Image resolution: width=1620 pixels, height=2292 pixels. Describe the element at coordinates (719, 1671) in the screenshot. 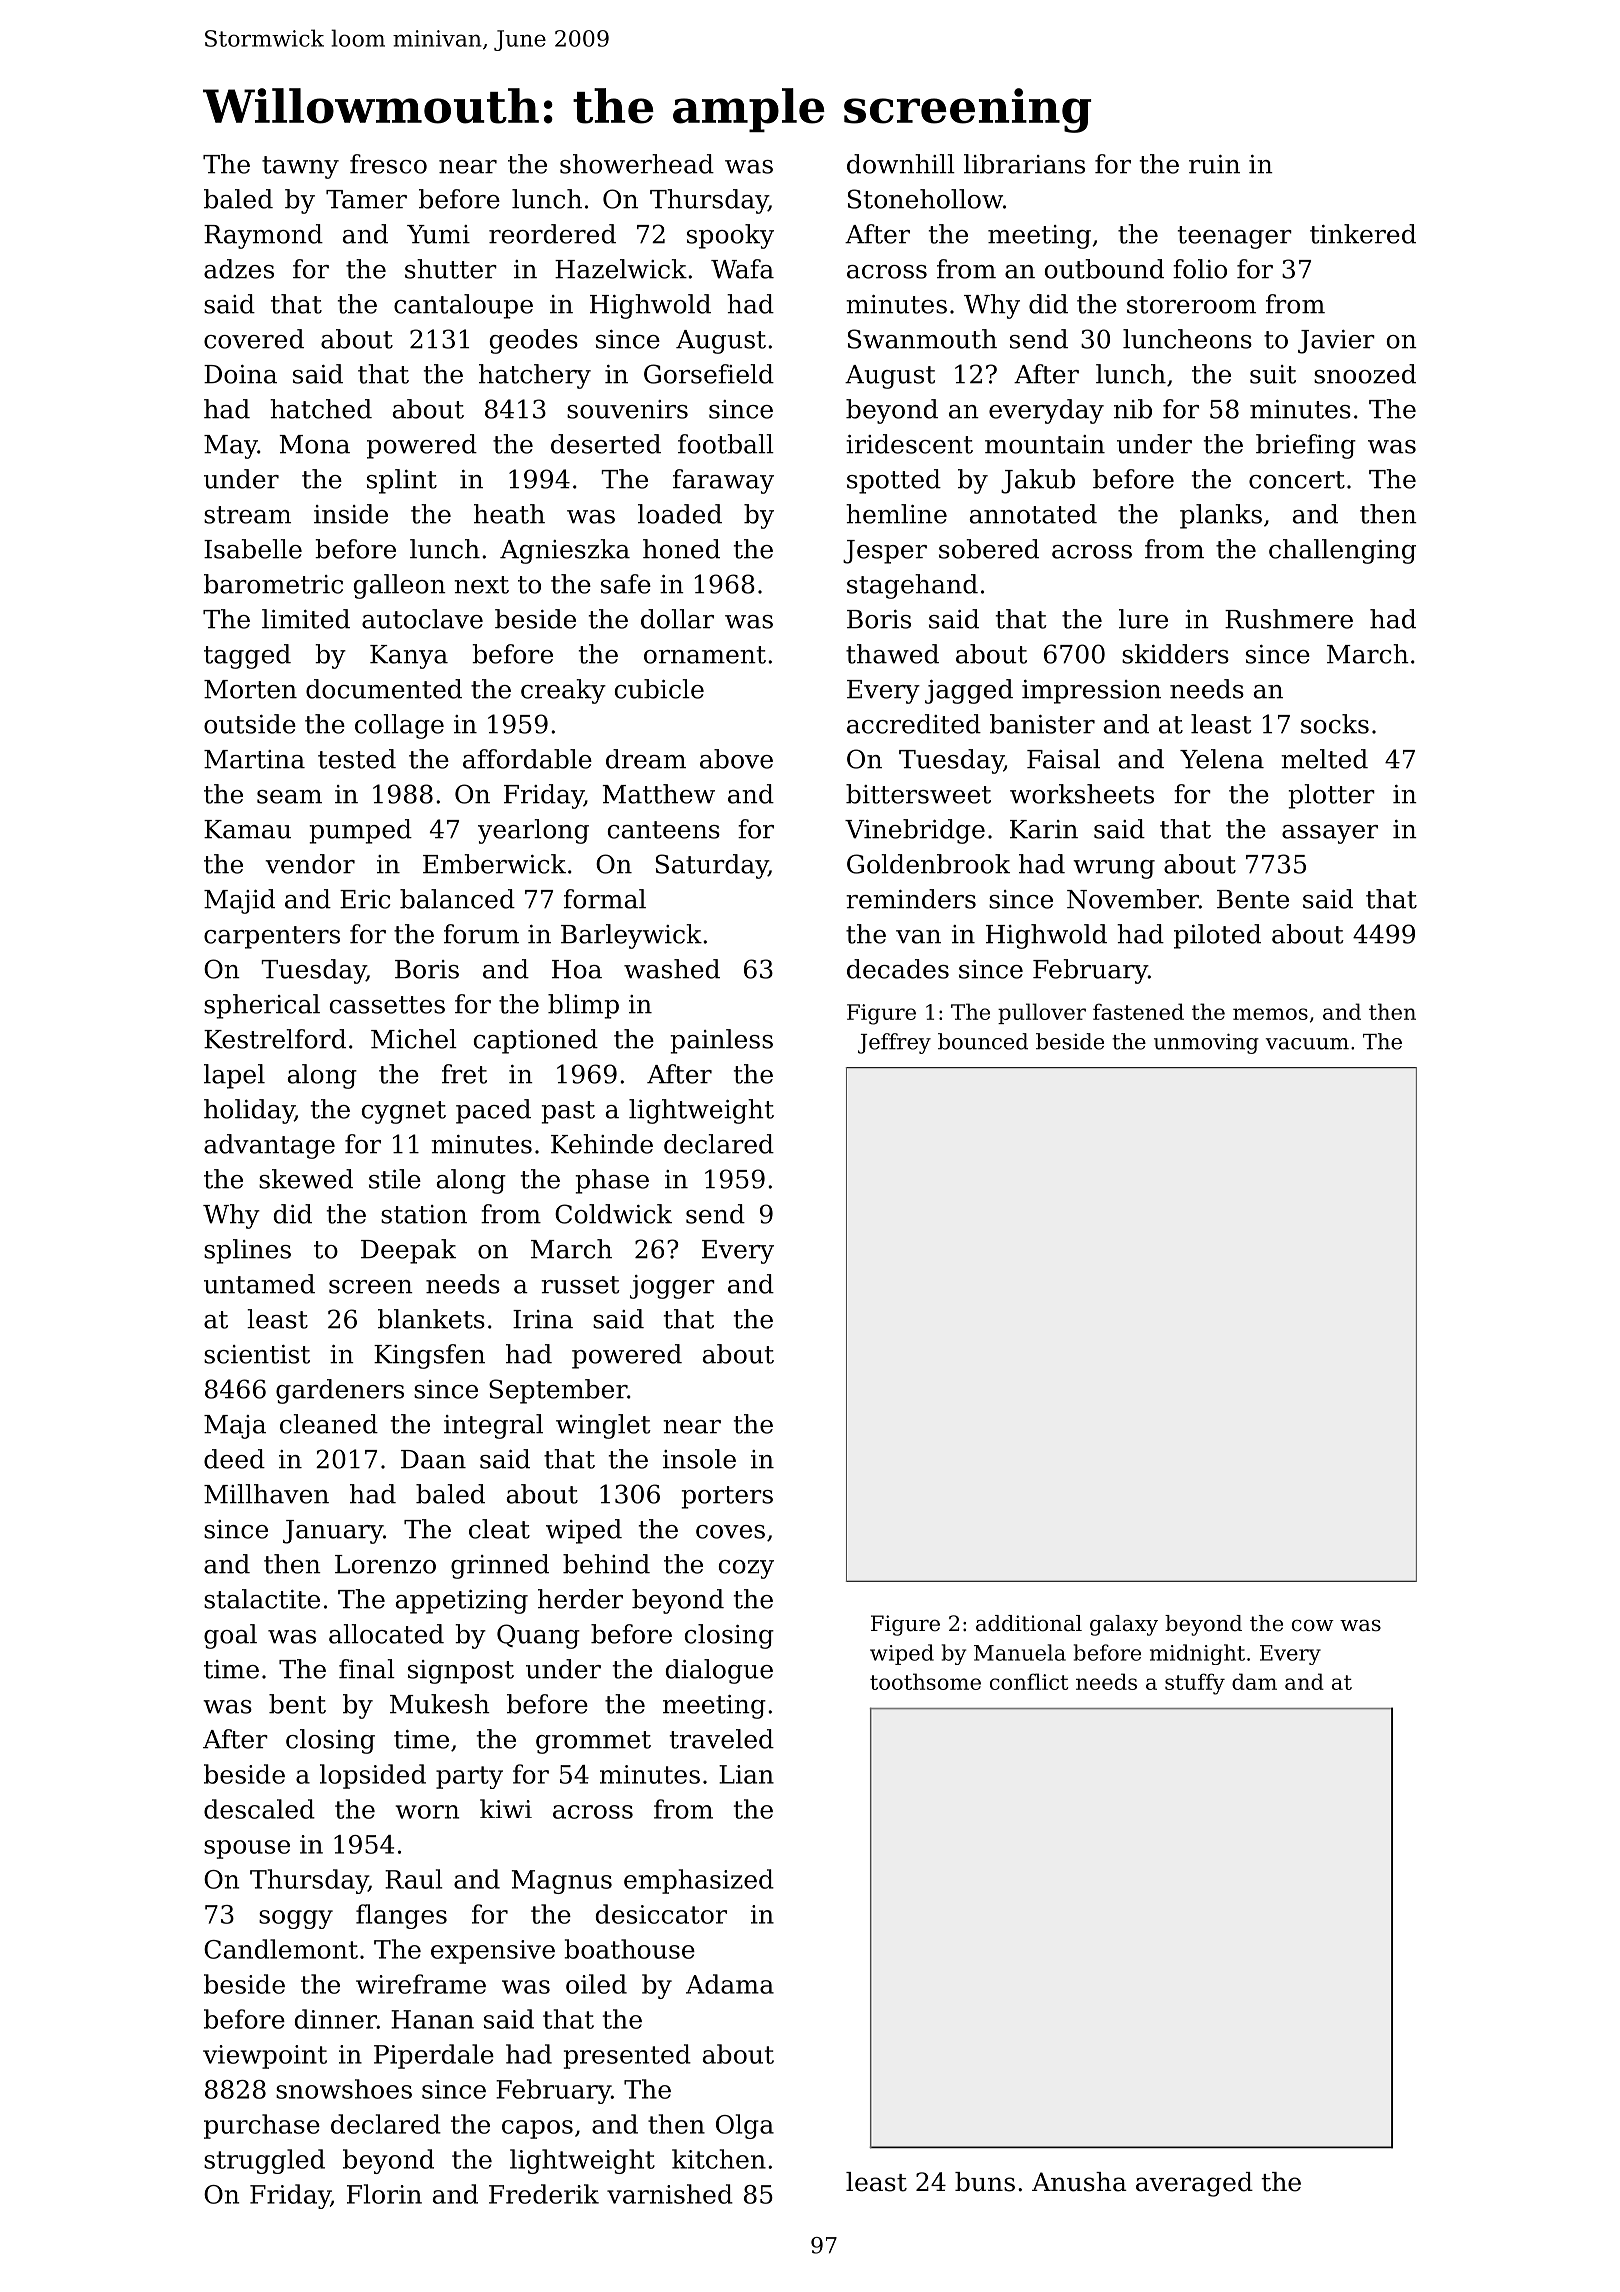

I see `dialogue` at that location.
